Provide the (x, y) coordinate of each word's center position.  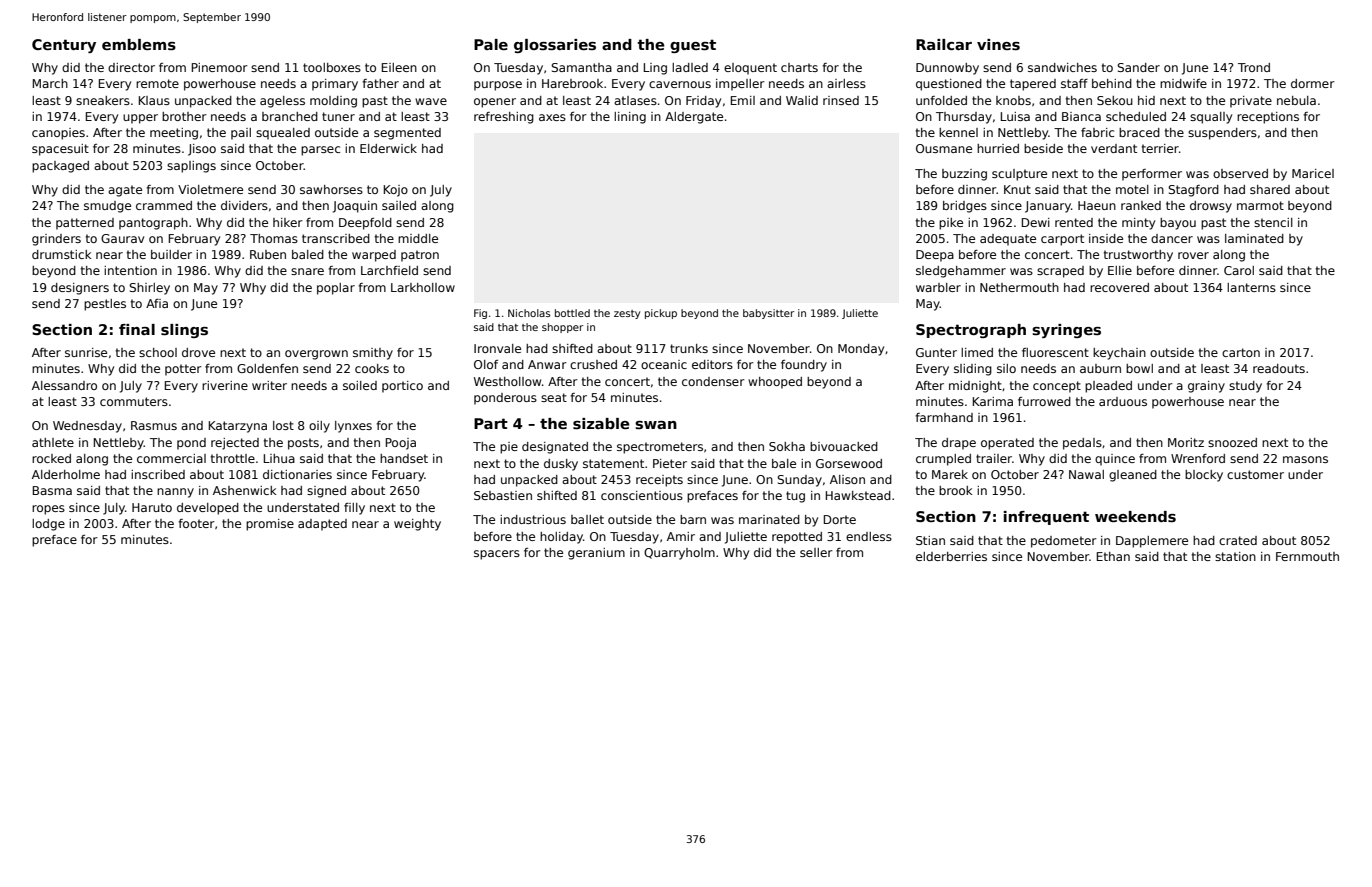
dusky (561, 465)
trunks (689, 348)
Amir (681, 536)
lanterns (1251, 287)
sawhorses (331, 189)
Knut (1017, 189)
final (137, 329)
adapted (322, 525)
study (1245, 387)
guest (693, 46)
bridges (965, 207)
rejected (235, 444)
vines (998, 44)
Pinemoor (220, 67)
